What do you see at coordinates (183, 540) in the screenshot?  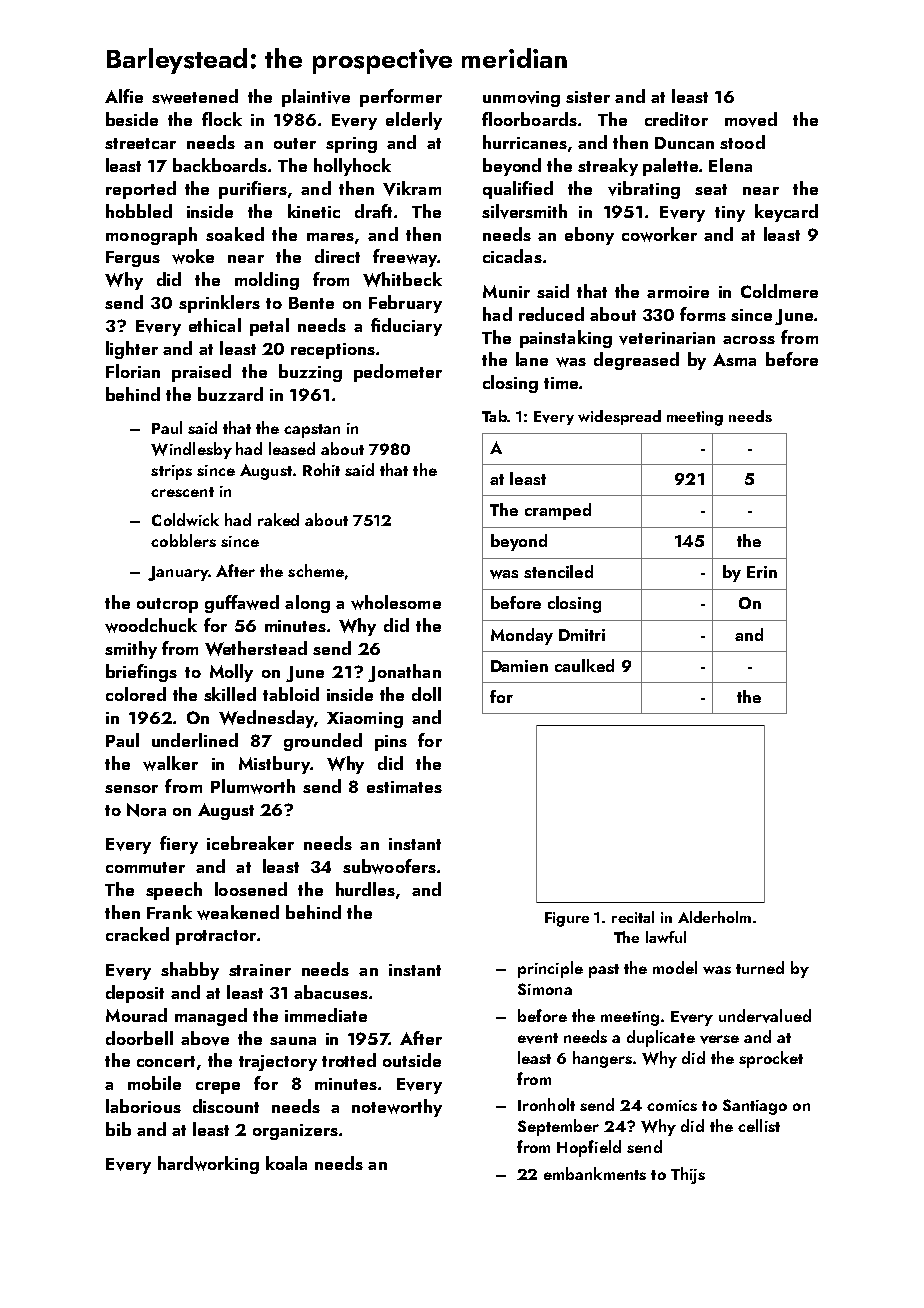 I see `cobblers` at bounding box center [183, 540].
